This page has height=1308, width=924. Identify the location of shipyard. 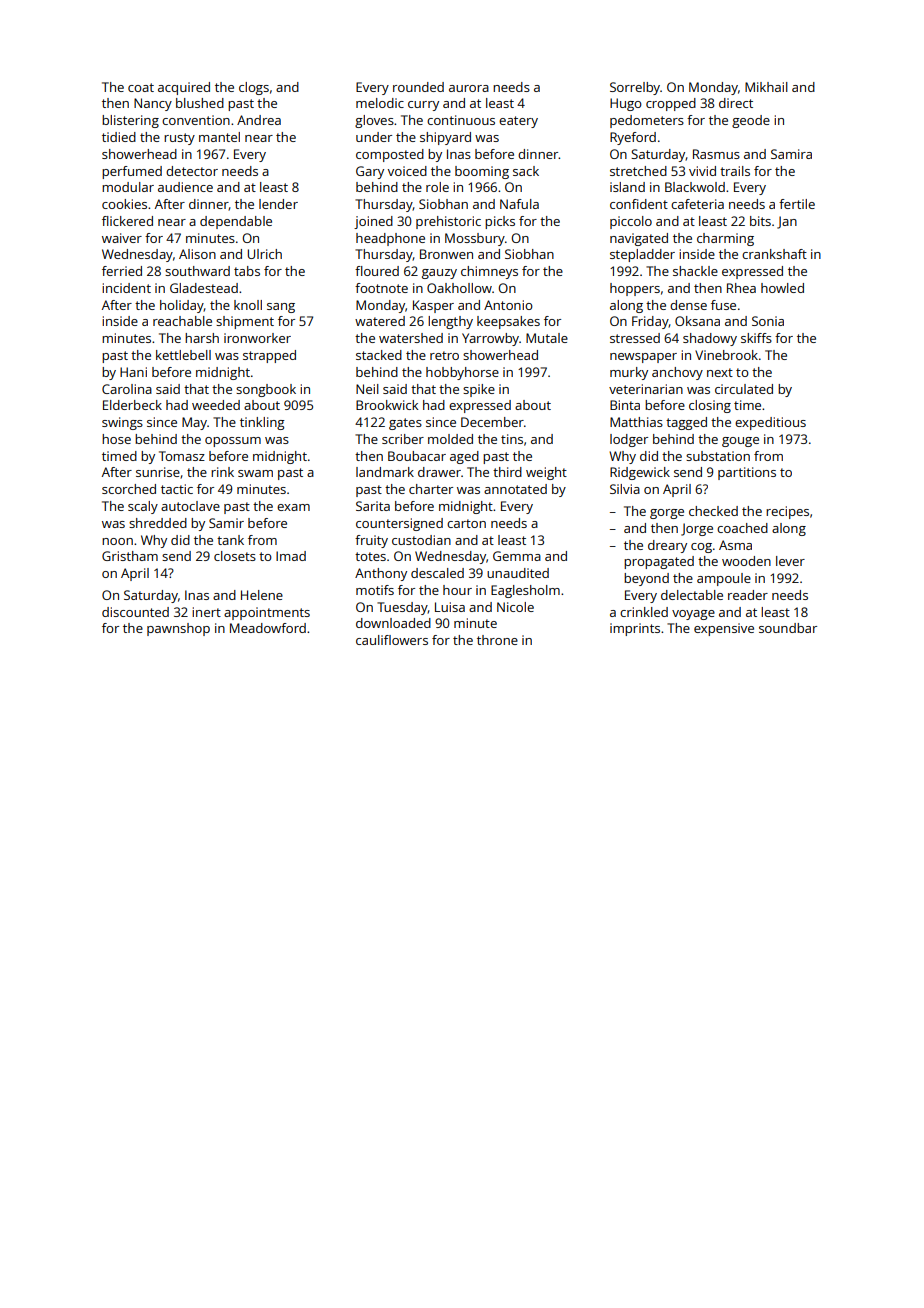
(445, 138).
